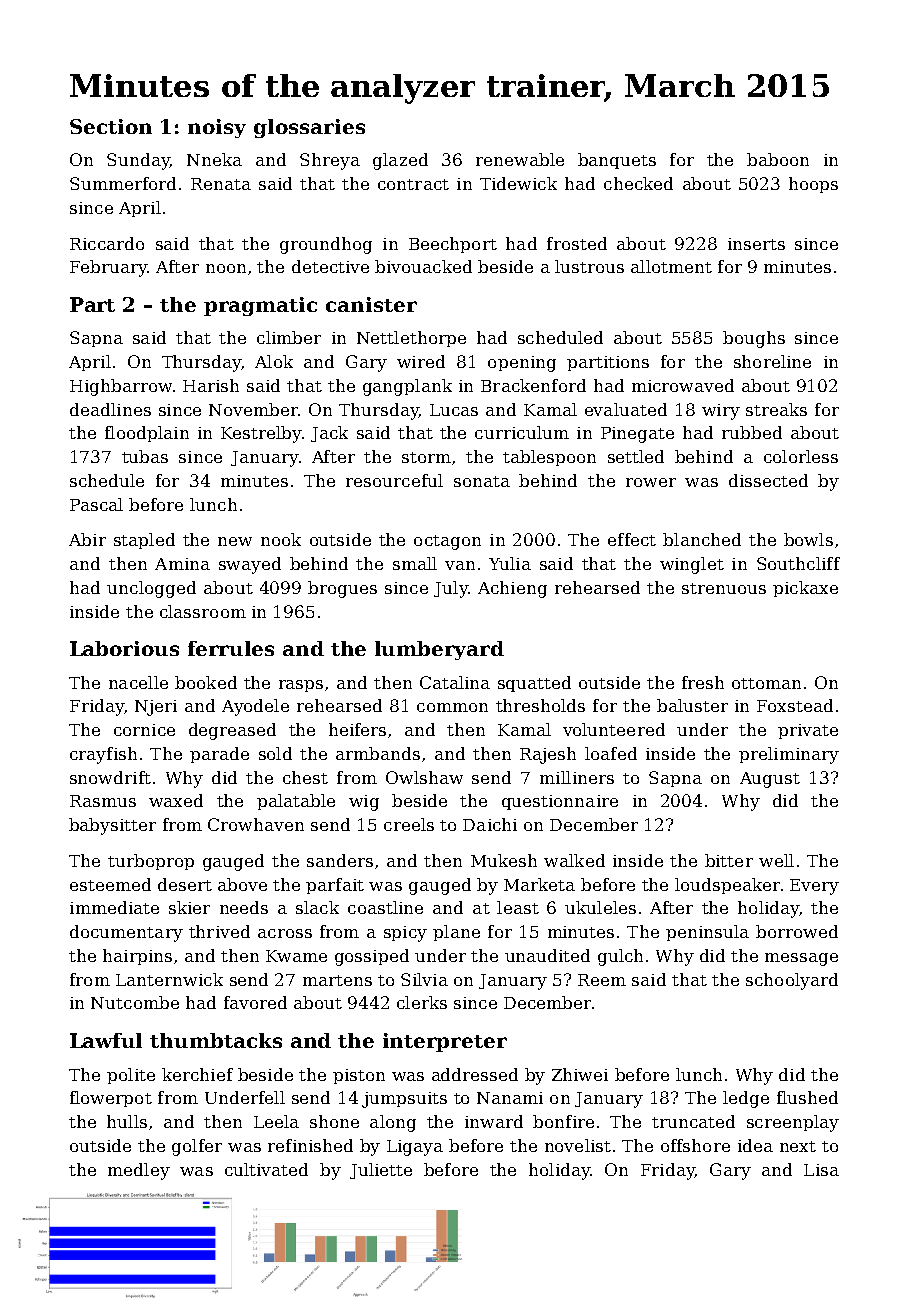 Image resolution: width=908 pixels, height=1316 pixels. I want to click on winglet, so click(692, 565).
